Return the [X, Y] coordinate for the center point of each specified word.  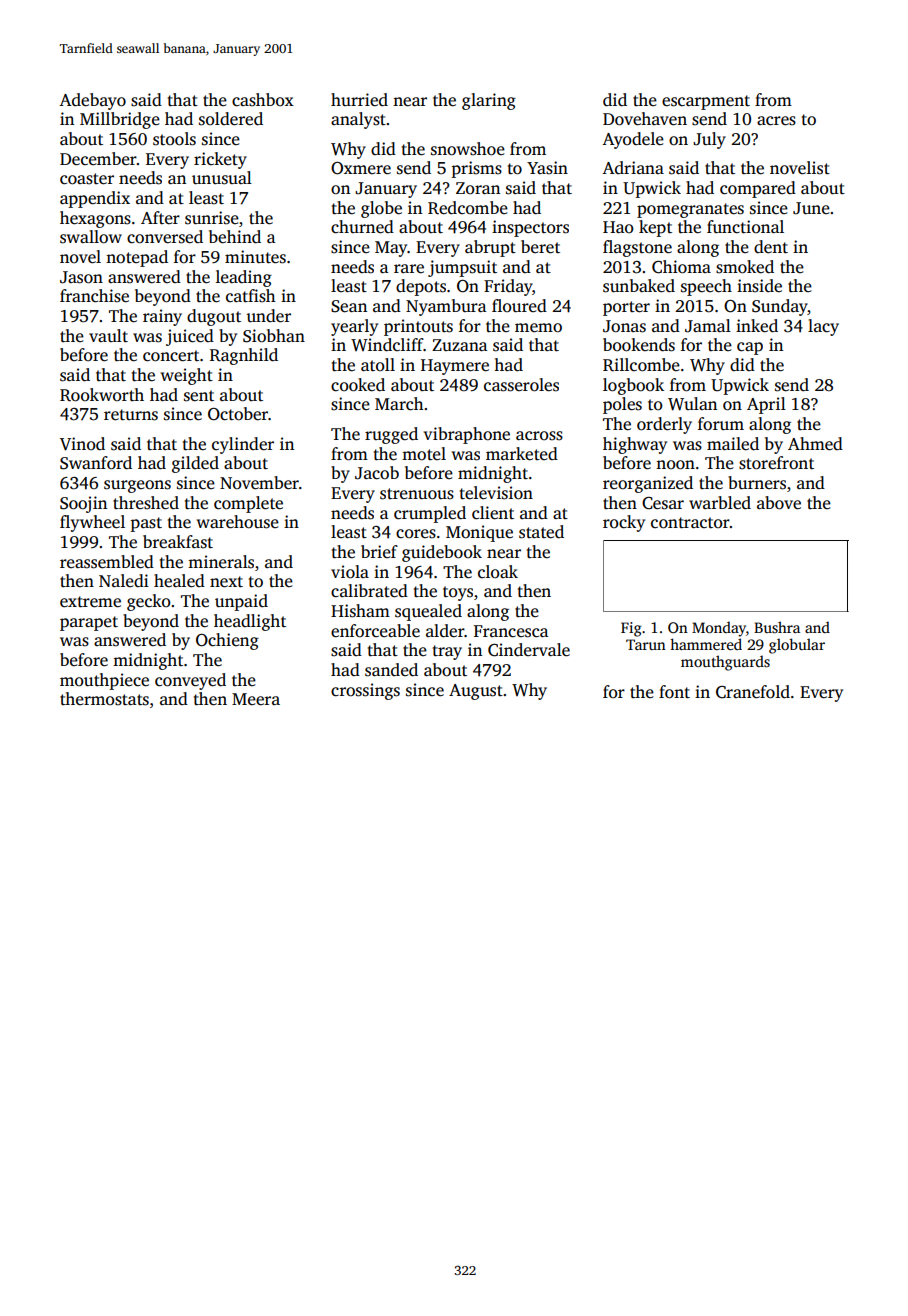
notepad [137, 258]
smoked [745, 267]
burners [757, 483]
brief [379, 551]
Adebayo [92, 101]
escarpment [706, 102]
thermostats [104, 699]
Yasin [547, 168]
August [476, 692]
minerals [221, 562]
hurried [359, 100]
